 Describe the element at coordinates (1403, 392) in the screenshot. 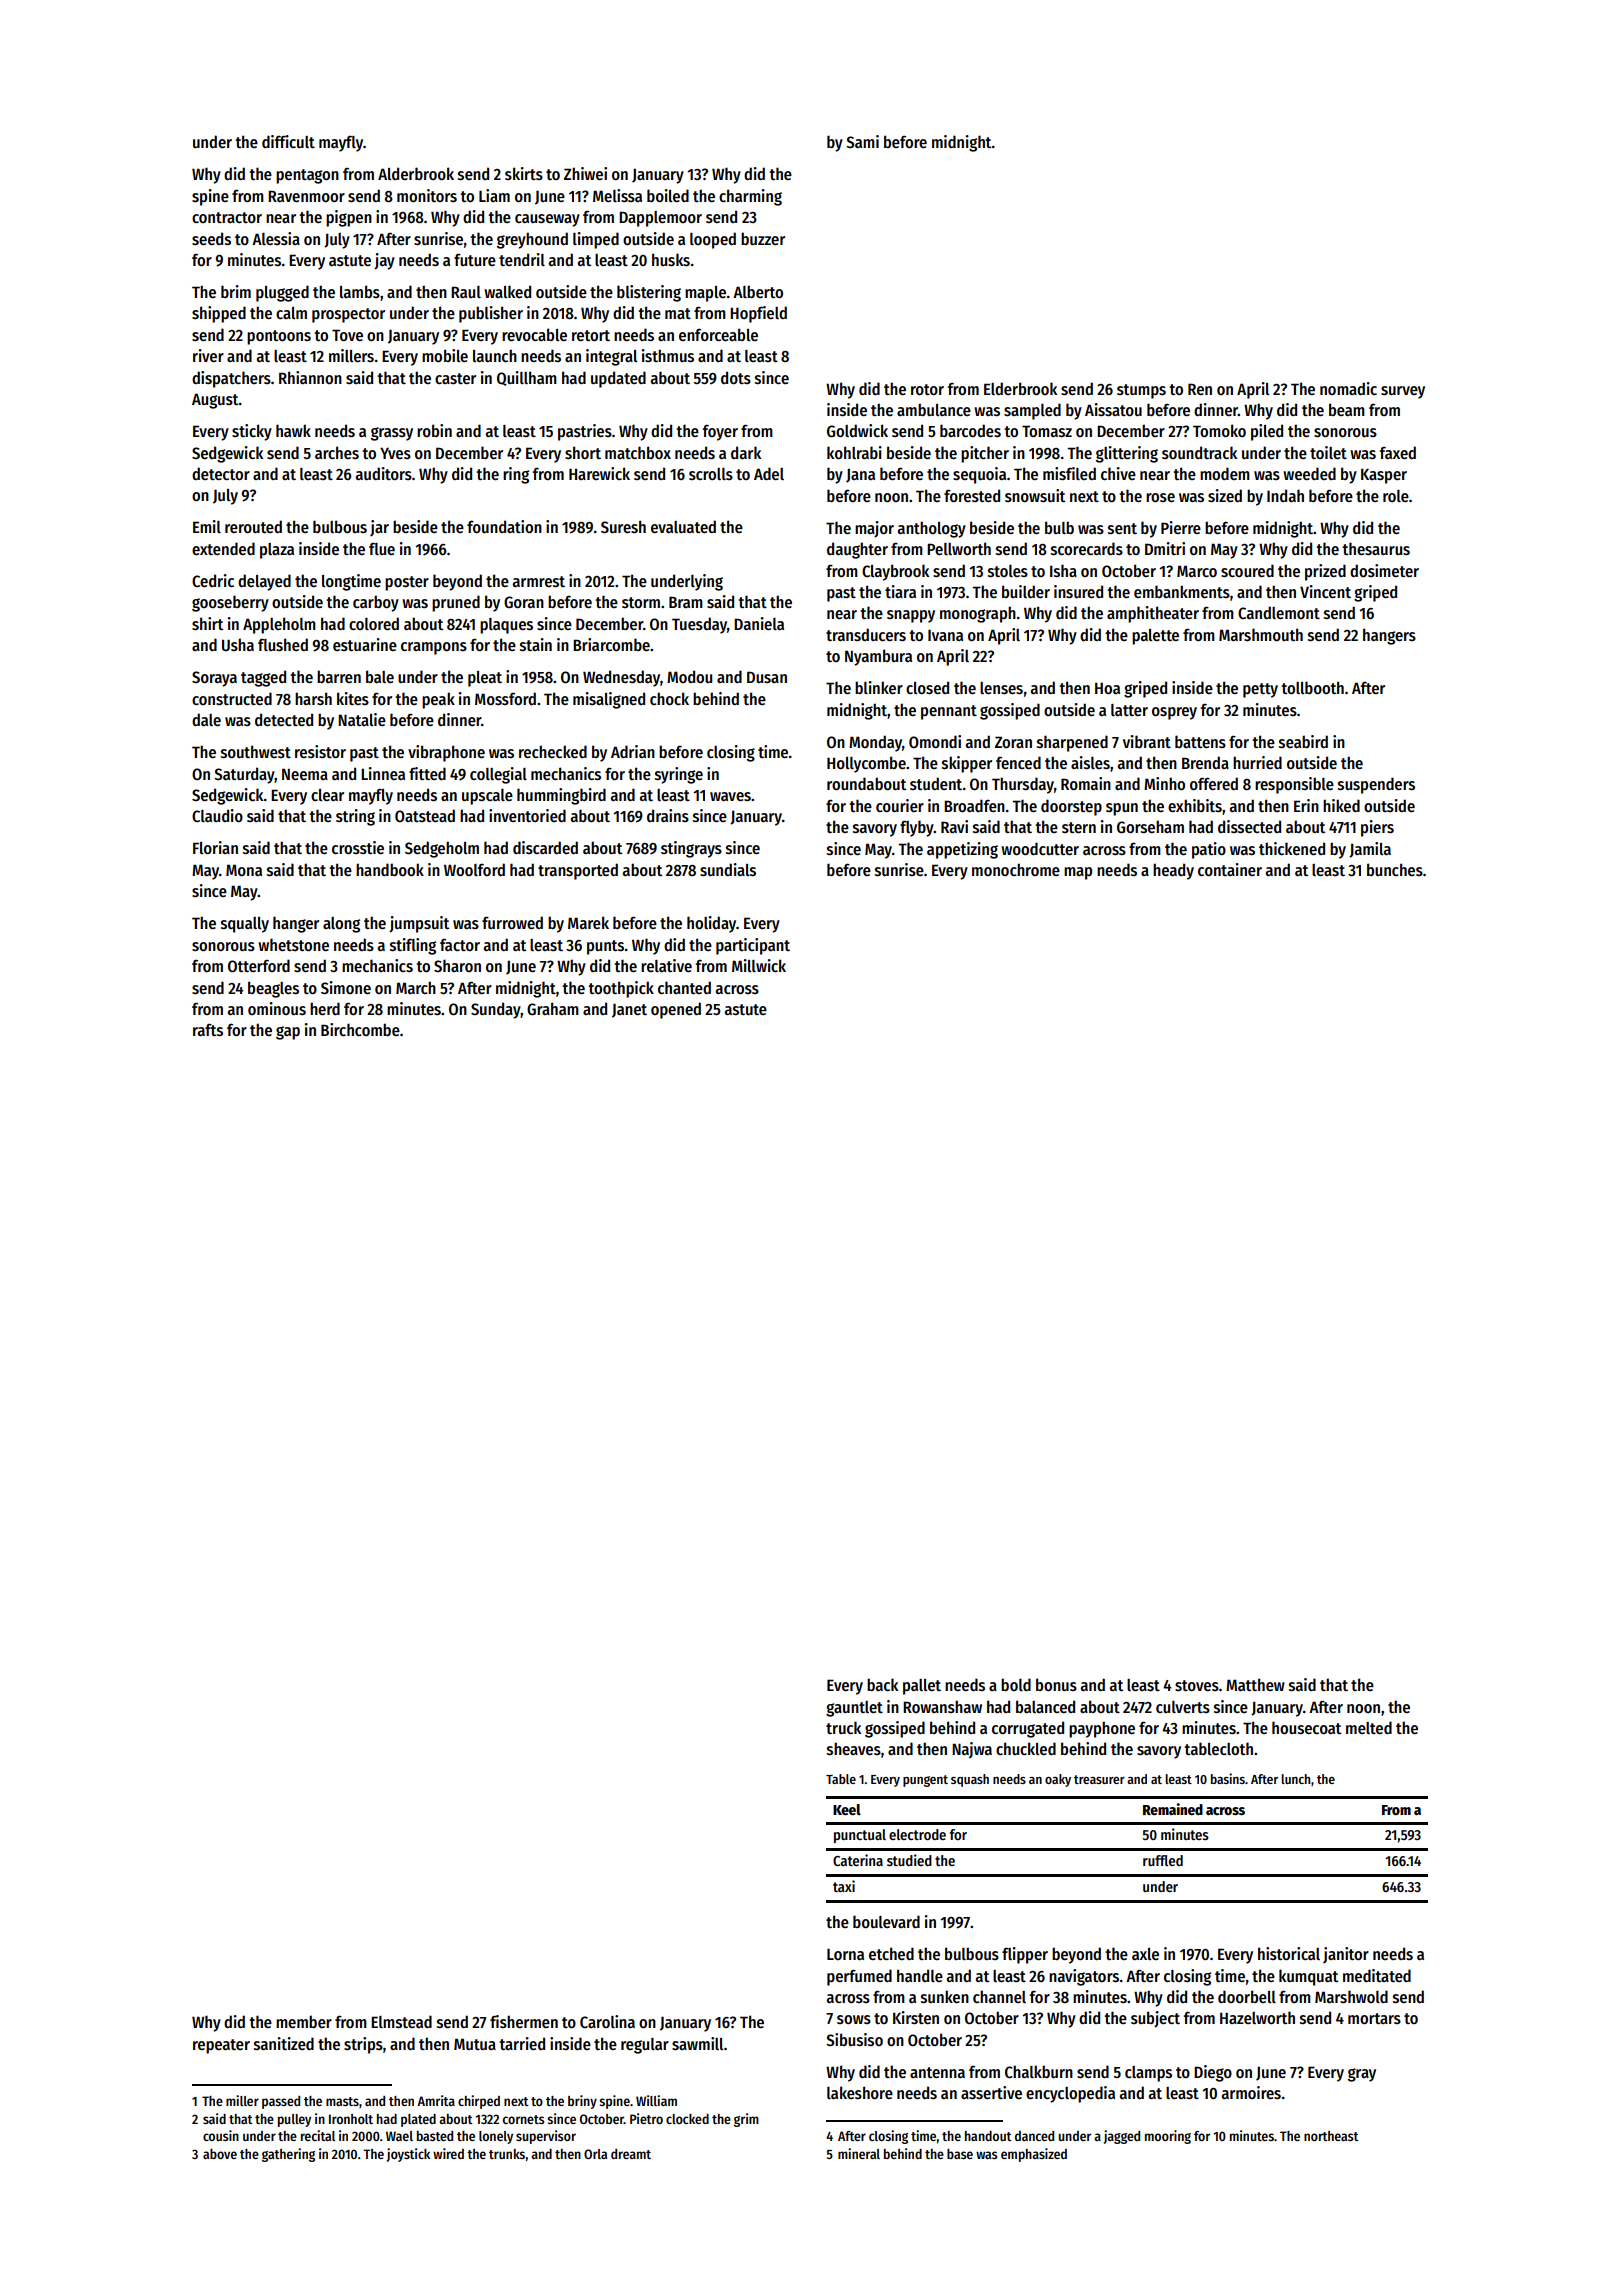

I see `survey` at that location.
